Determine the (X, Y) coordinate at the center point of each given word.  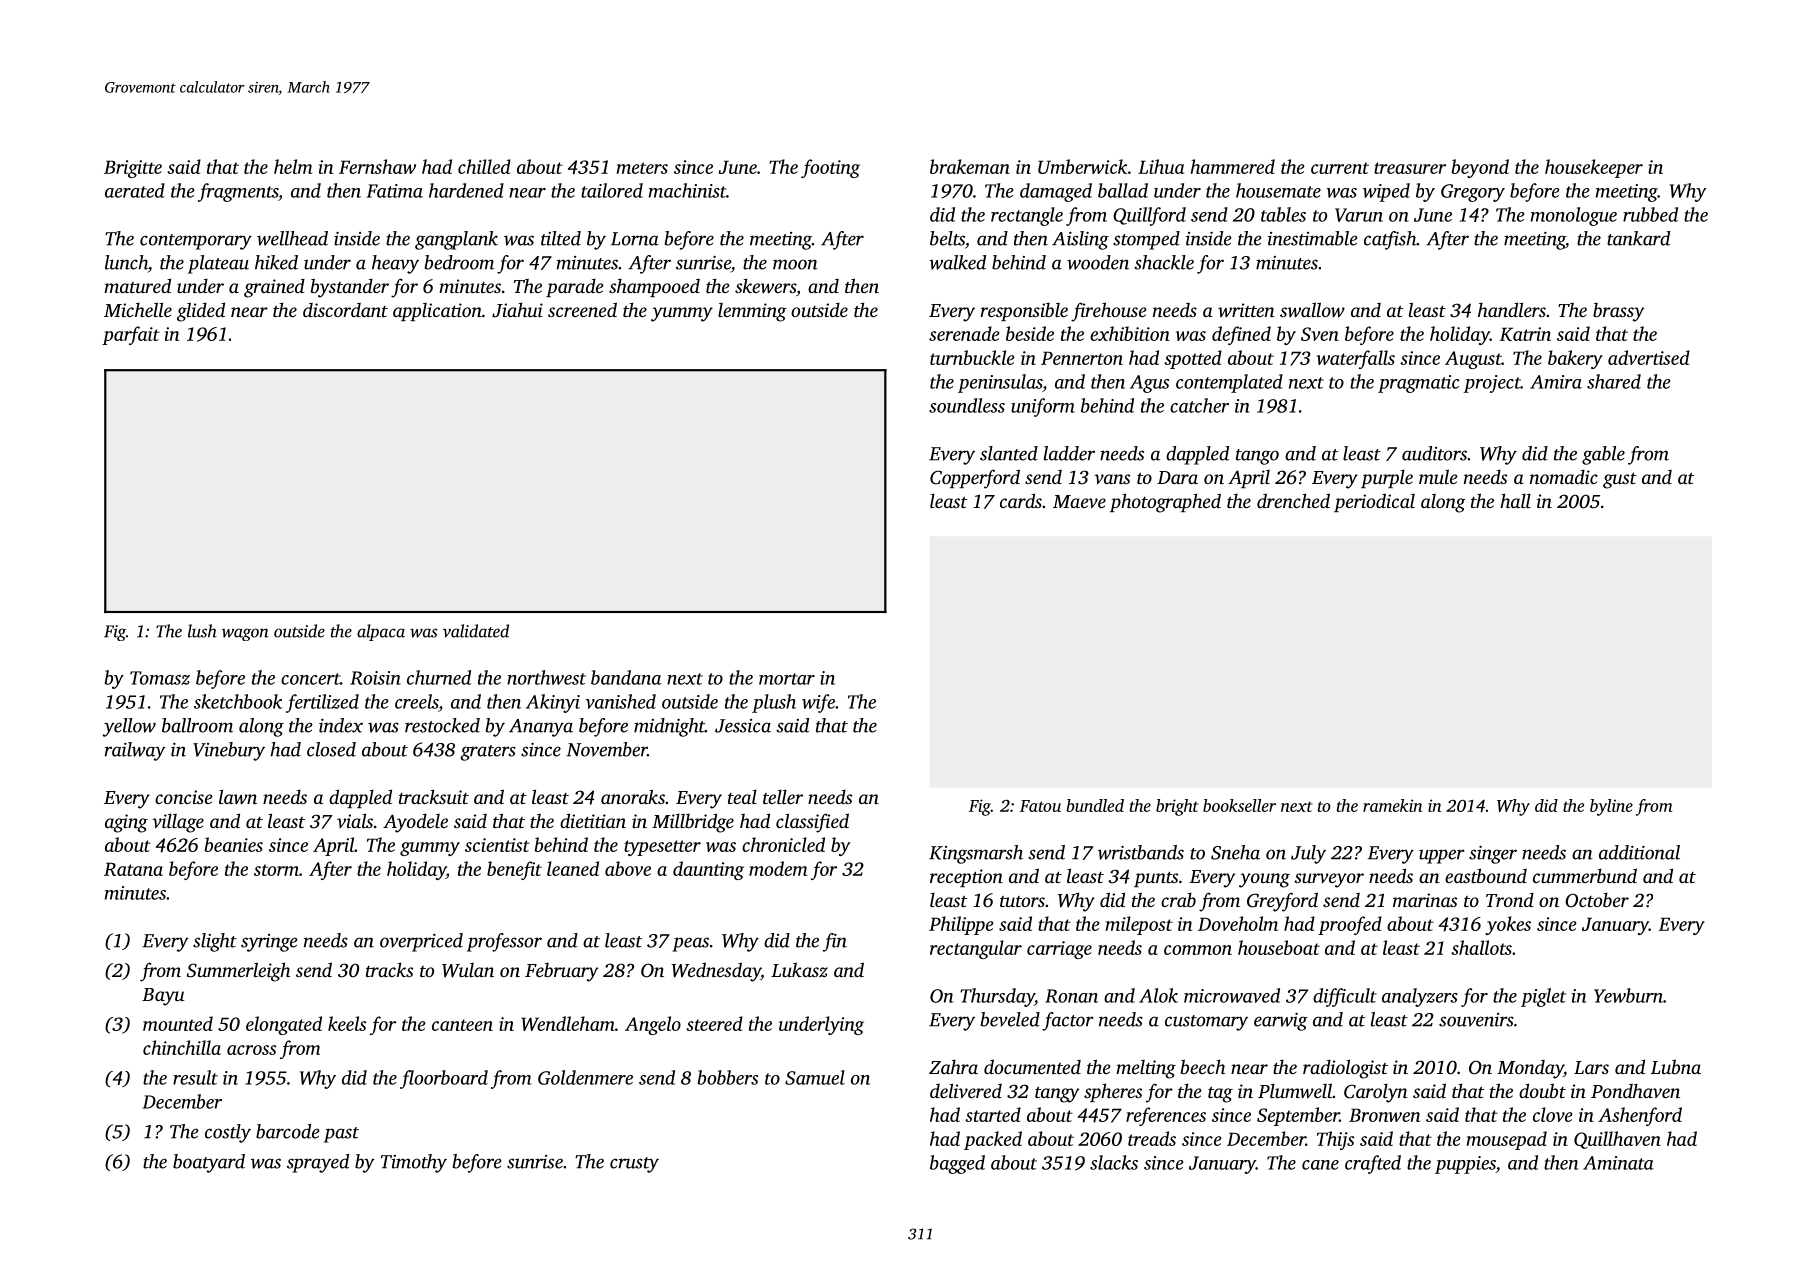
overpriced (421, 942)
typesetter (662, 848)
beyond (1480, 168)
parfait (131, 335)
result (195, 1077)
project (1492, 384)
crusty (634, 1165)
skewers (765, 285)
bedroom (459, 262)
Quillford (1149, 216)
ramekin (1392, 805)
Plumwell (1295, 1090)
